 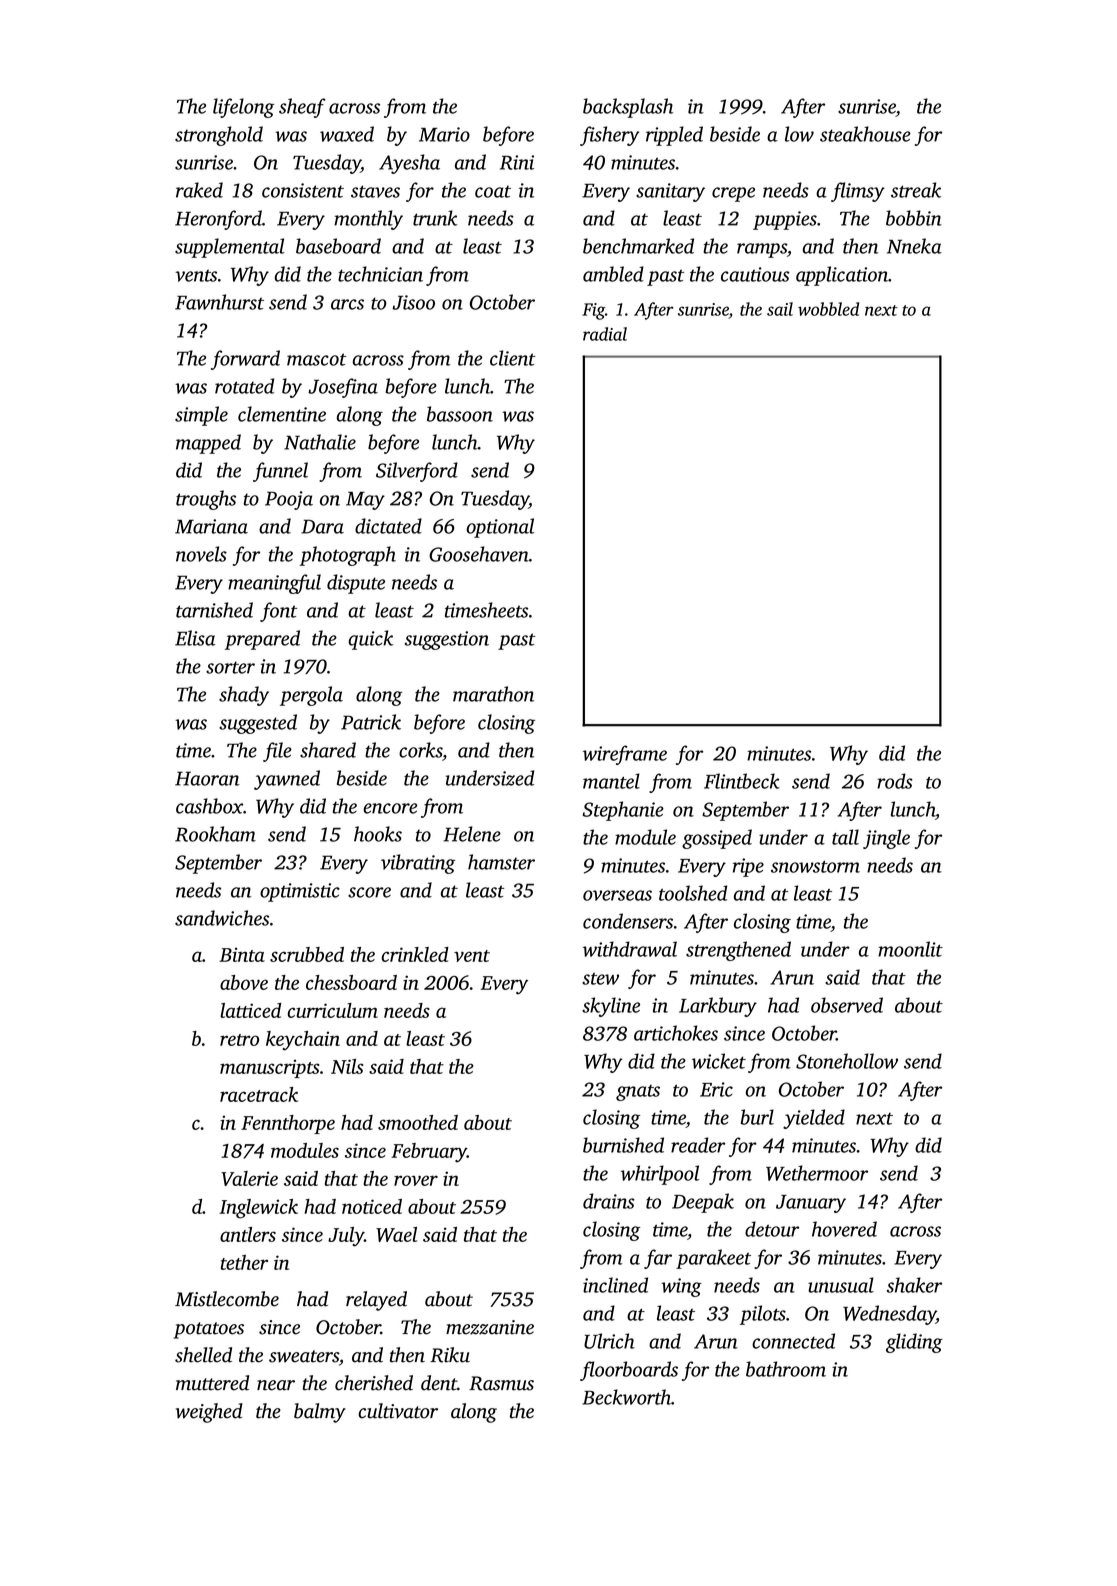 What do you see at coordinates (444, 134) in the screenshot?
I see `Mario` at bounding box center [444, 134].
